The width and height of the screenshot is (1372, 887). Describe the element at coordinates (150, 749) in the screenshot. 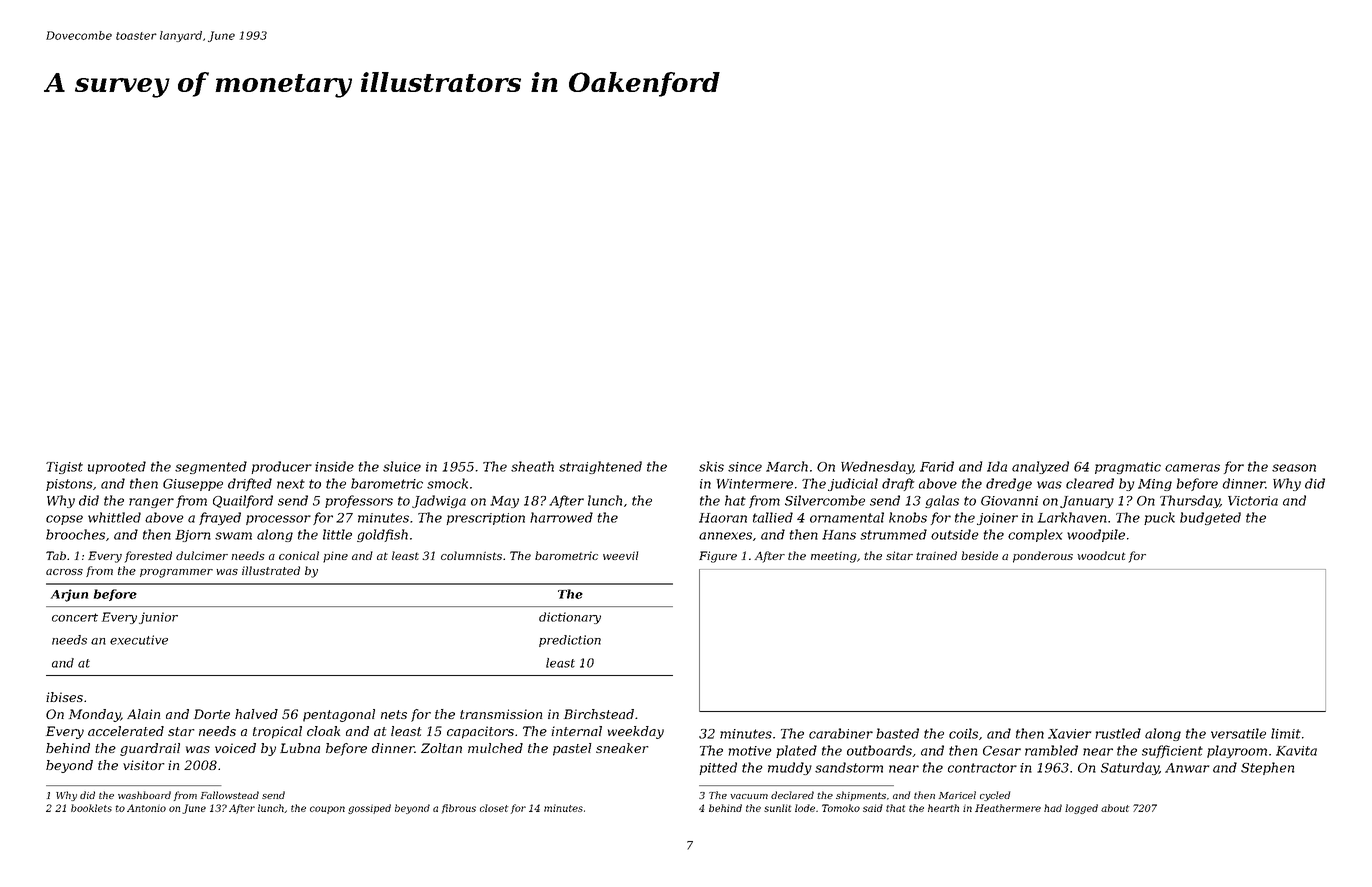

I see `guardrail` at that location.
